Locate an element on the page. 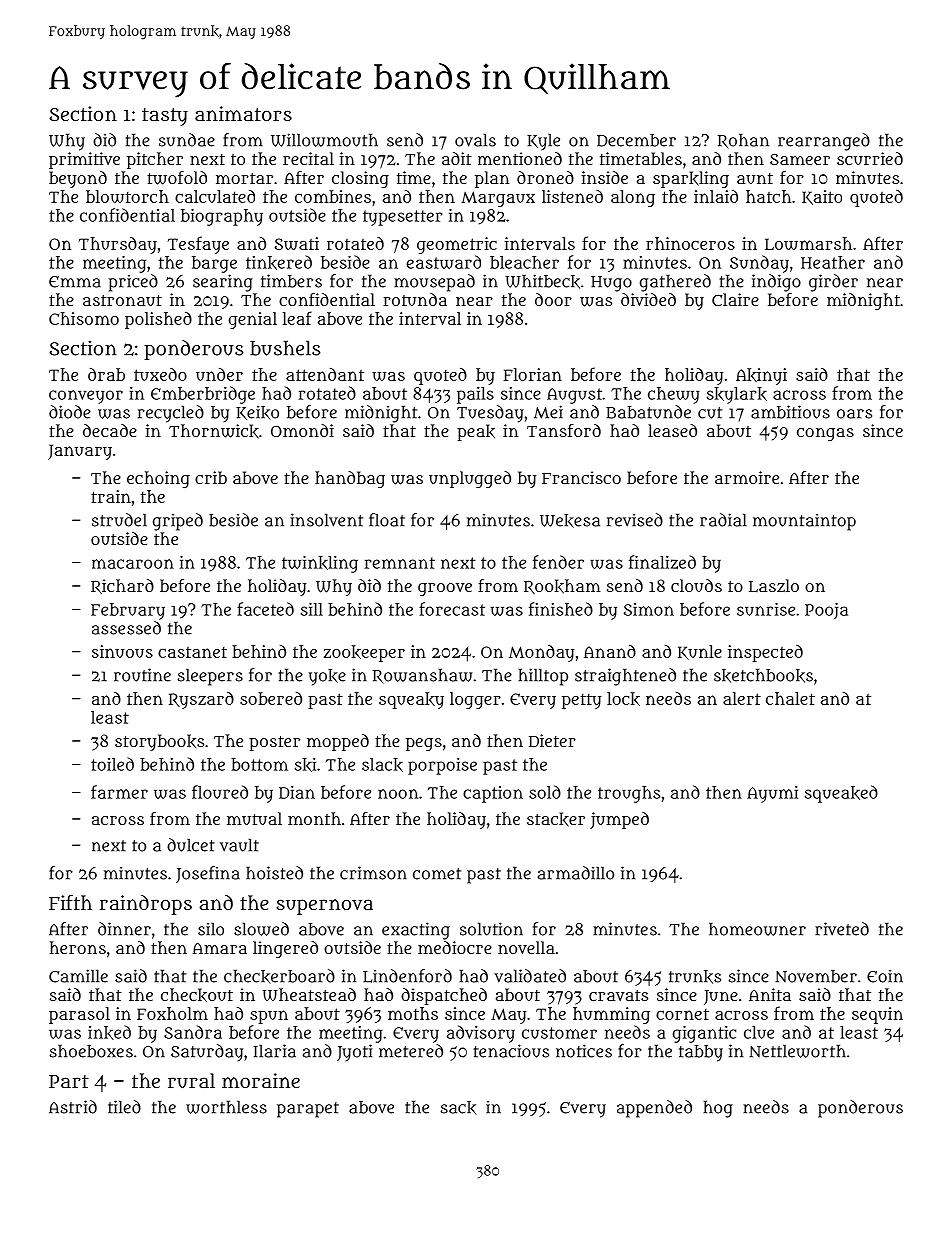 This document has height=1233, width=952. Fifth is located at coordinates (70, 902).
